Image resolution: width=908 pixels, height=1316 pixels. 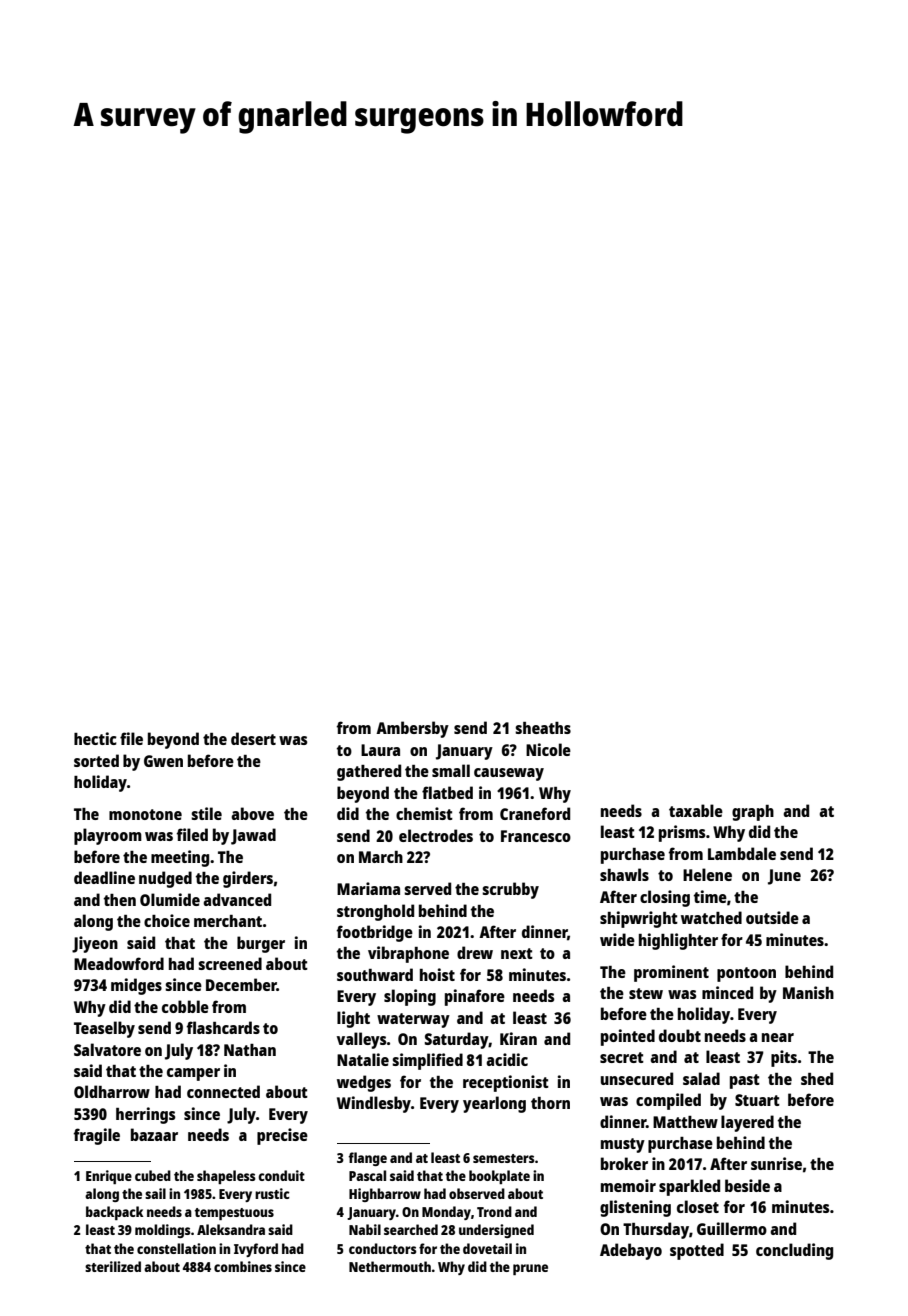 I want to click on Kiran, so click(x=518, y=1038).
